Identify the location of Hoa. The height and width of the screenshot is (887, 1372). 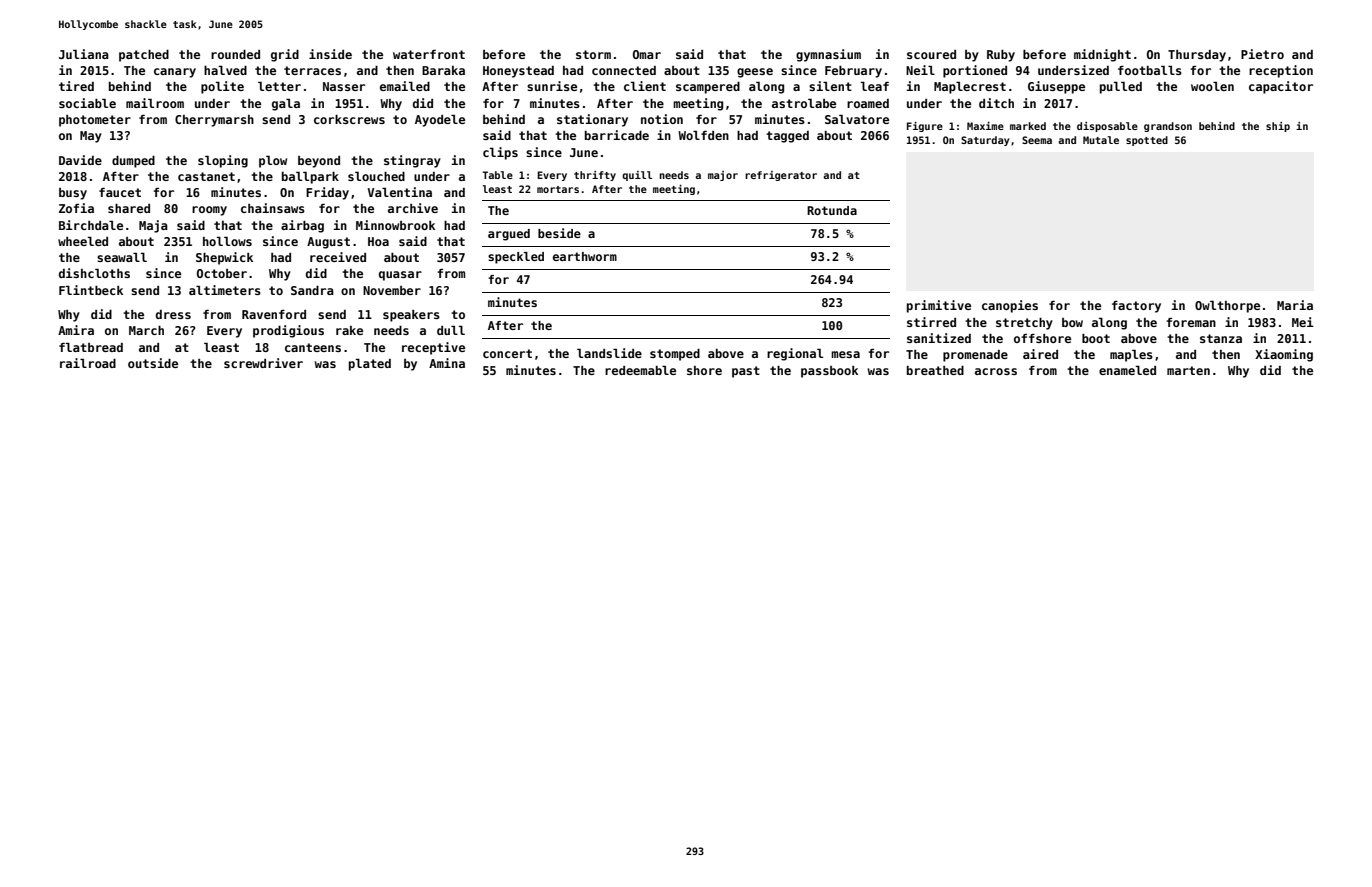
(378, 241).
